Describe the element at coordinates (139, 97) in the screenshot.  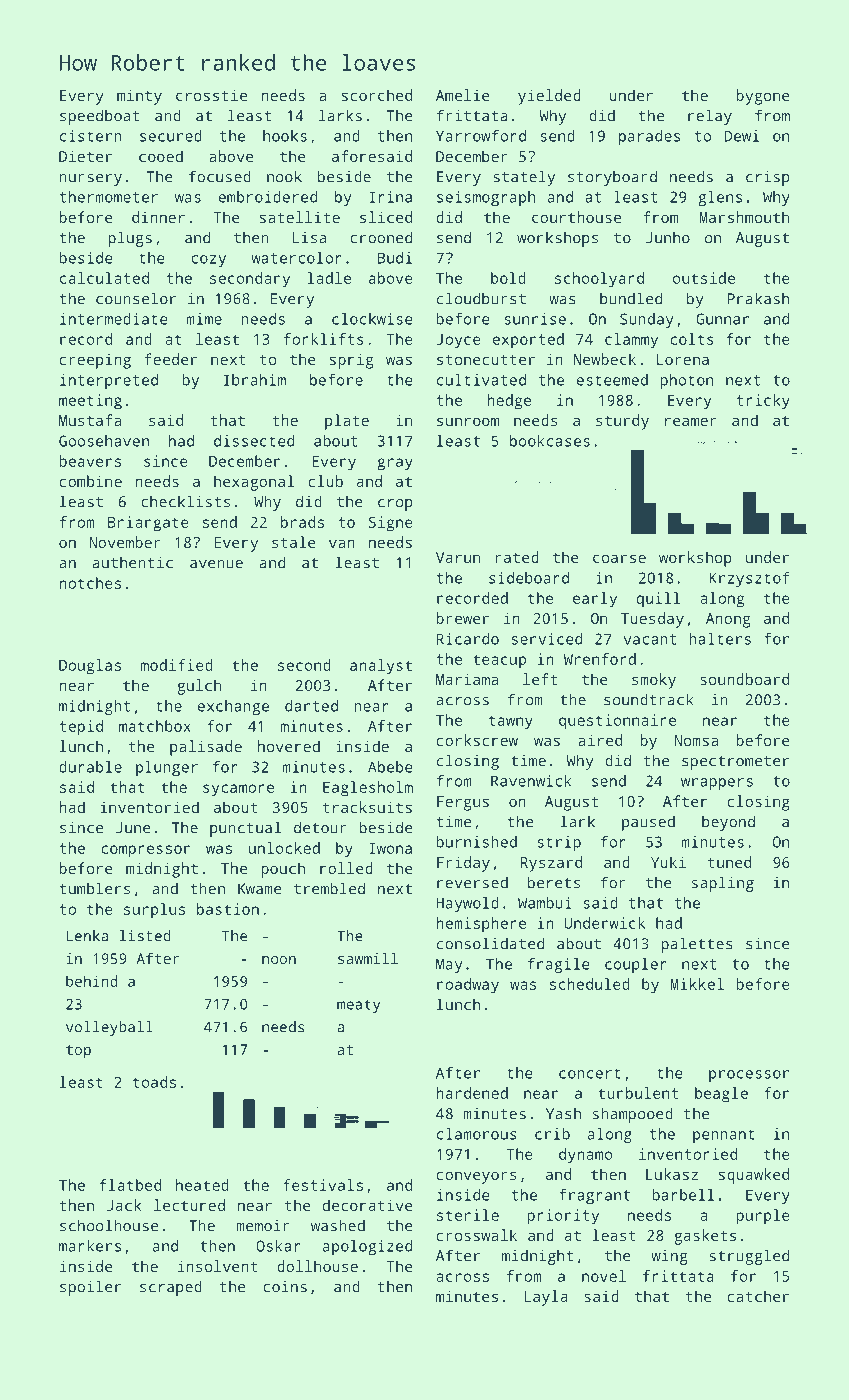
I see `minty` at that location.
